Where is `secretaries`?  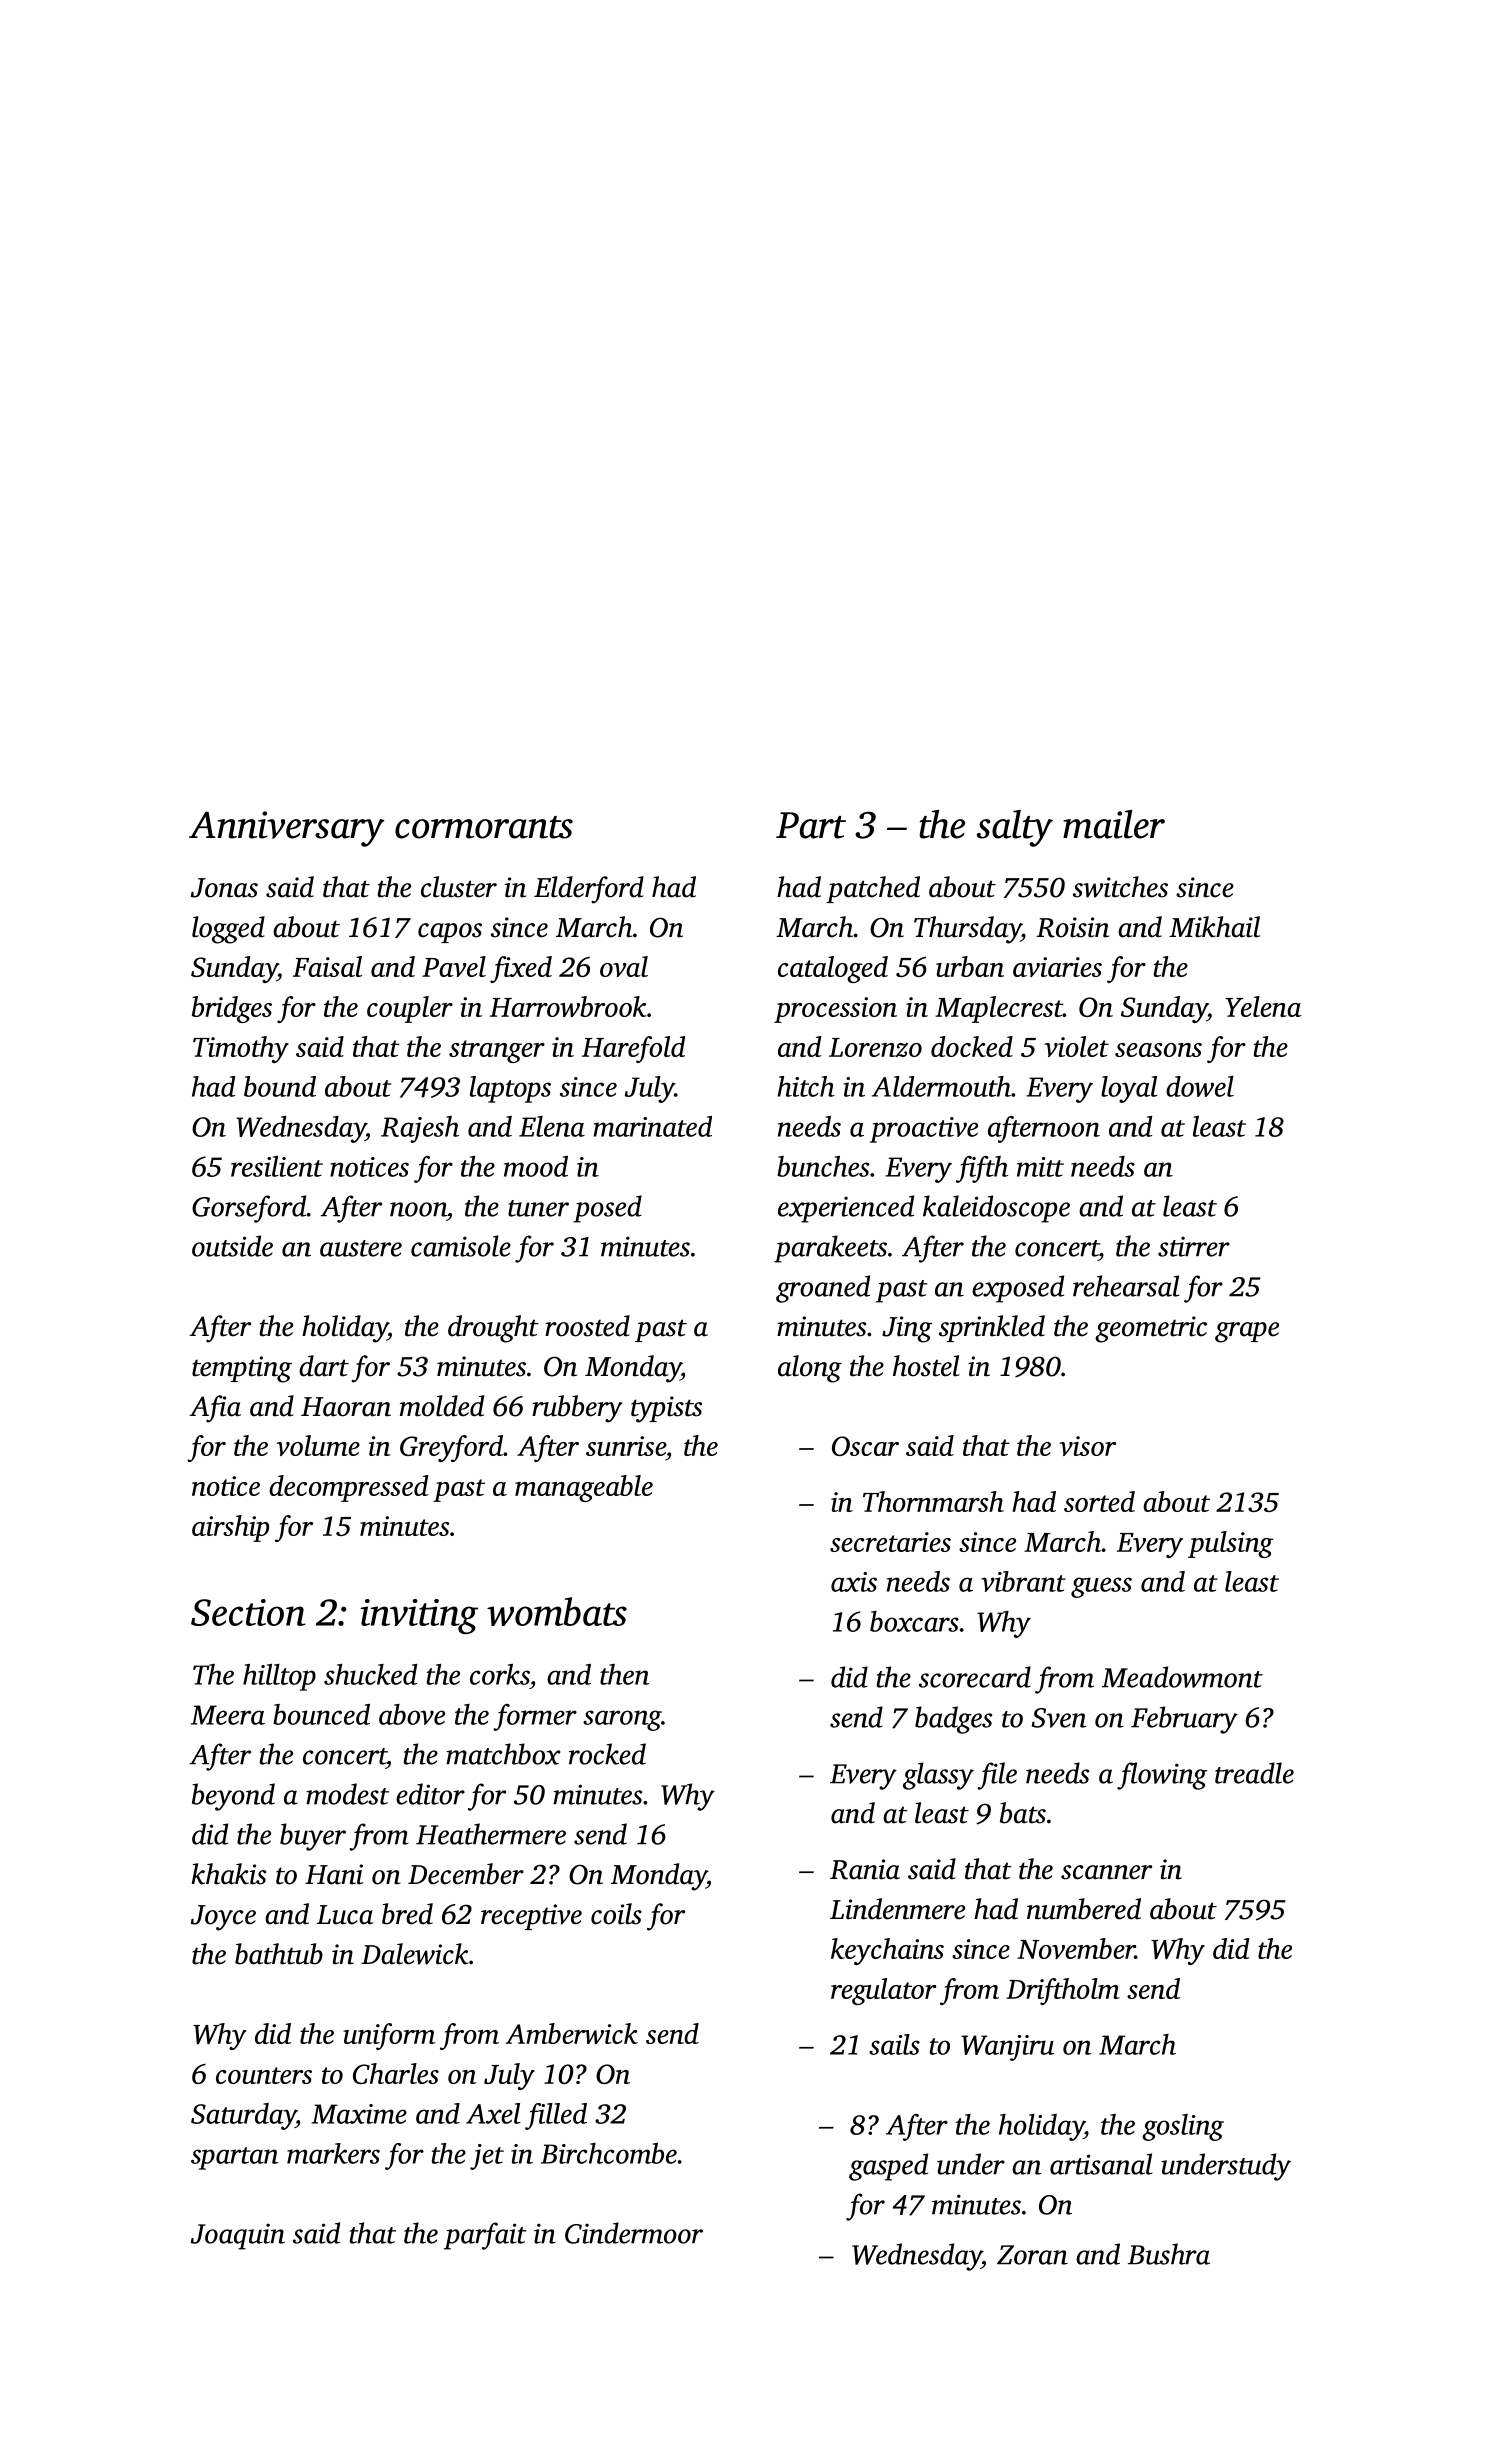
secretaries is located at coordinates (890, 1542).
